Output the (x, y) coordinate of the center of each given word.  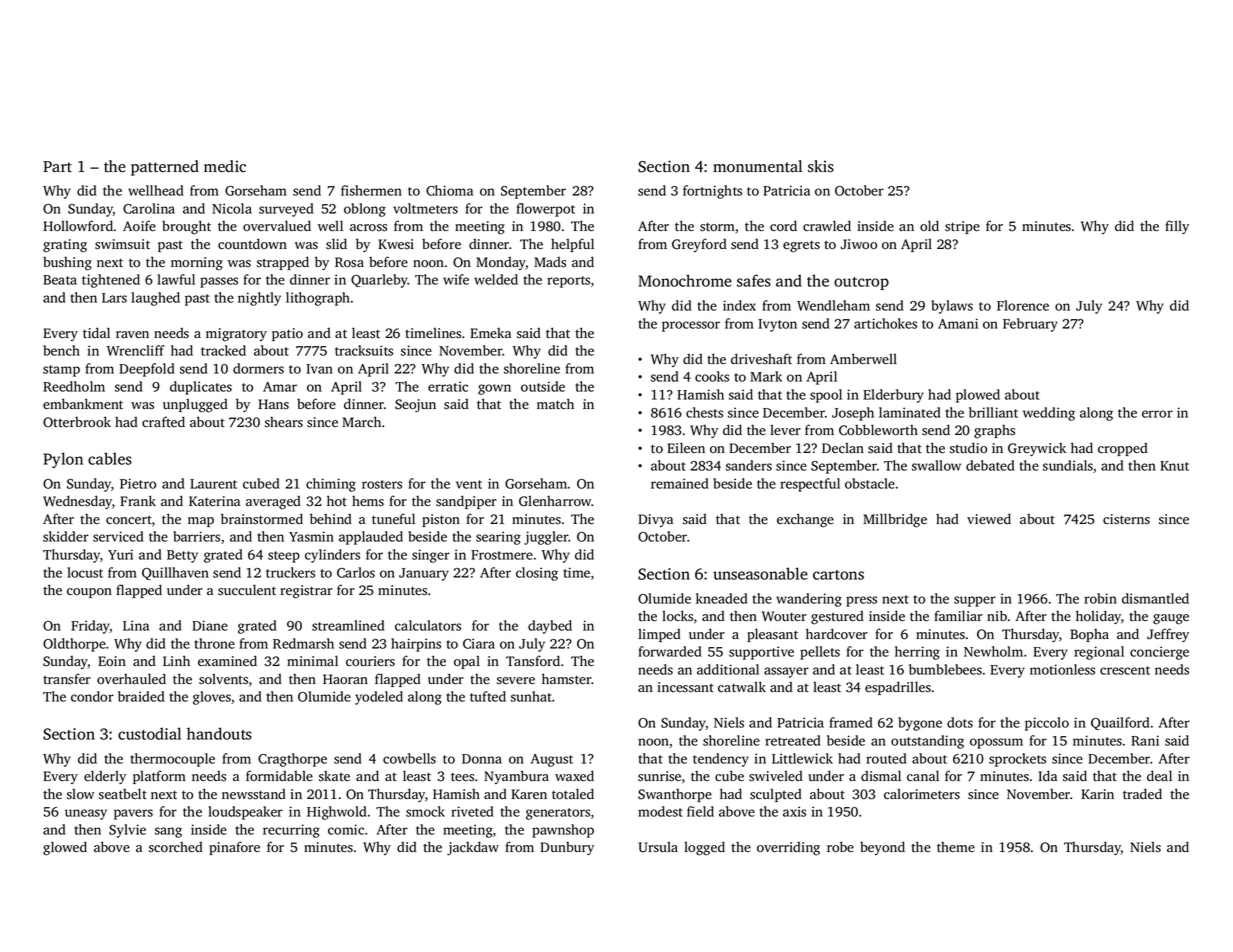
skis (821, 166)
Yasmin (311, 536)
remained (679, 483)
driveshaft (761, 359)
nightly (259, 299)
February (1030, 325)
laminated (909, 412)
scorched (176, 847)
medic (225, 166)
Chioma (449, 190)
